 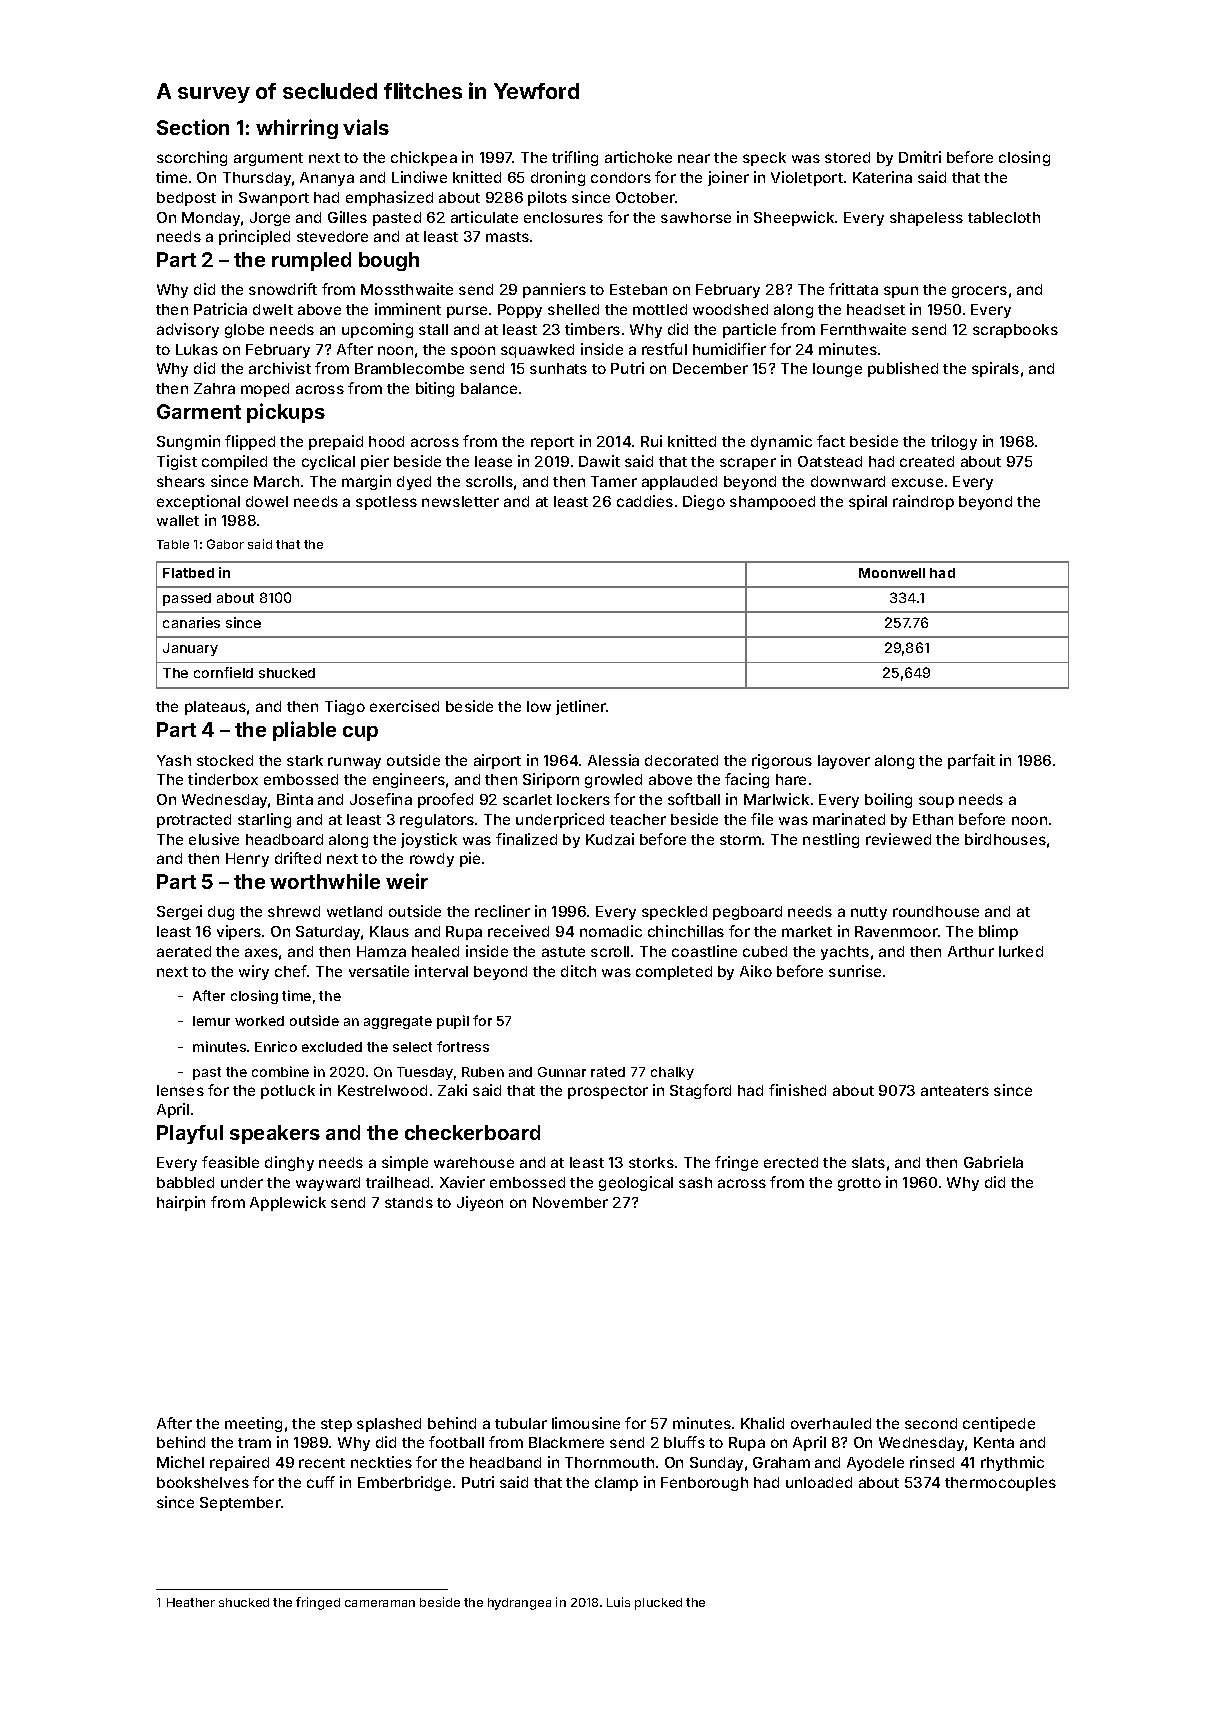 What do you see at coordinates (747, 913) in the screenshot?
I see `pegboard` at bounding box center [747, 913].
